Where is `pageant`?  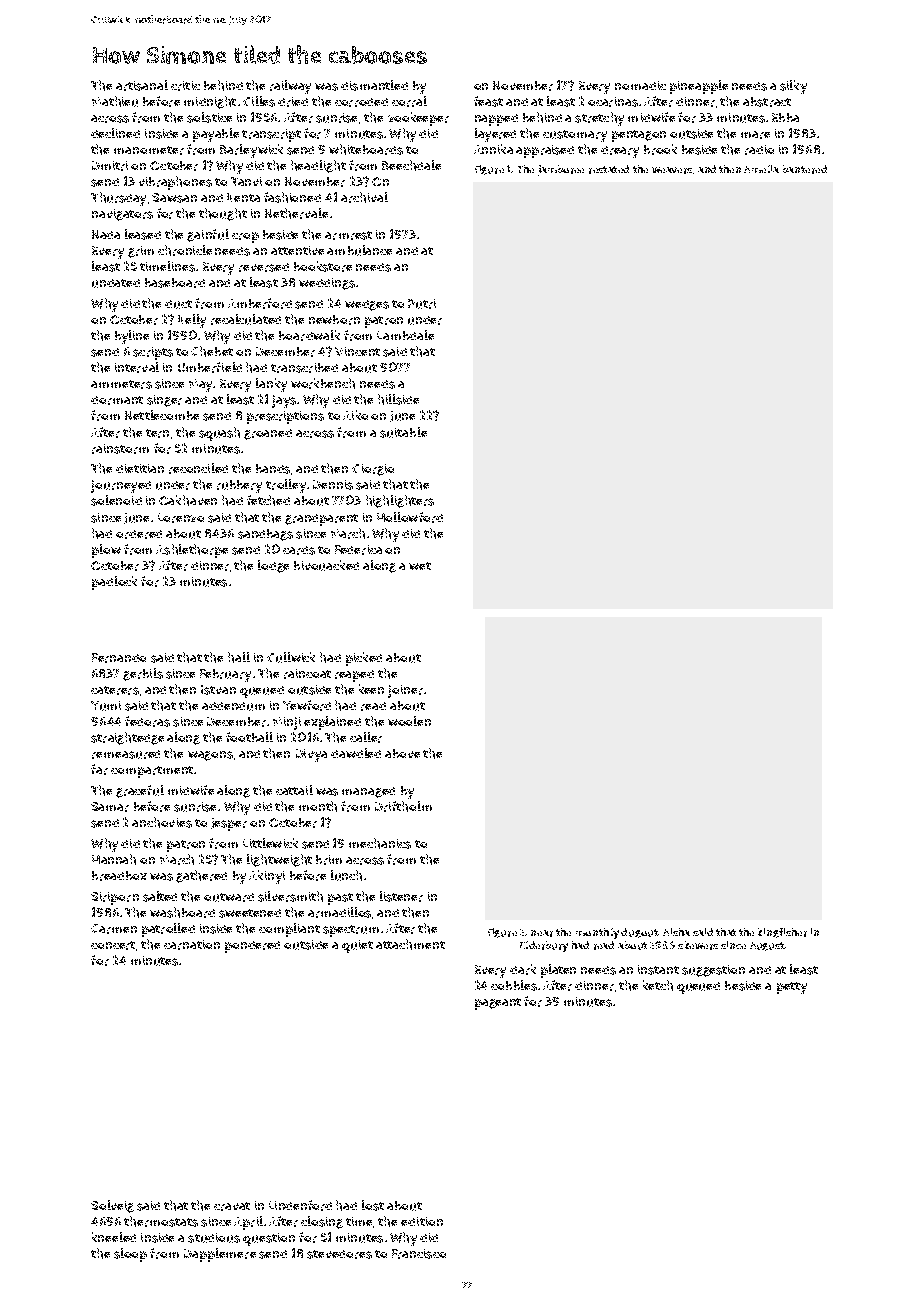
pageant is located at coordinates (498, 1004).
